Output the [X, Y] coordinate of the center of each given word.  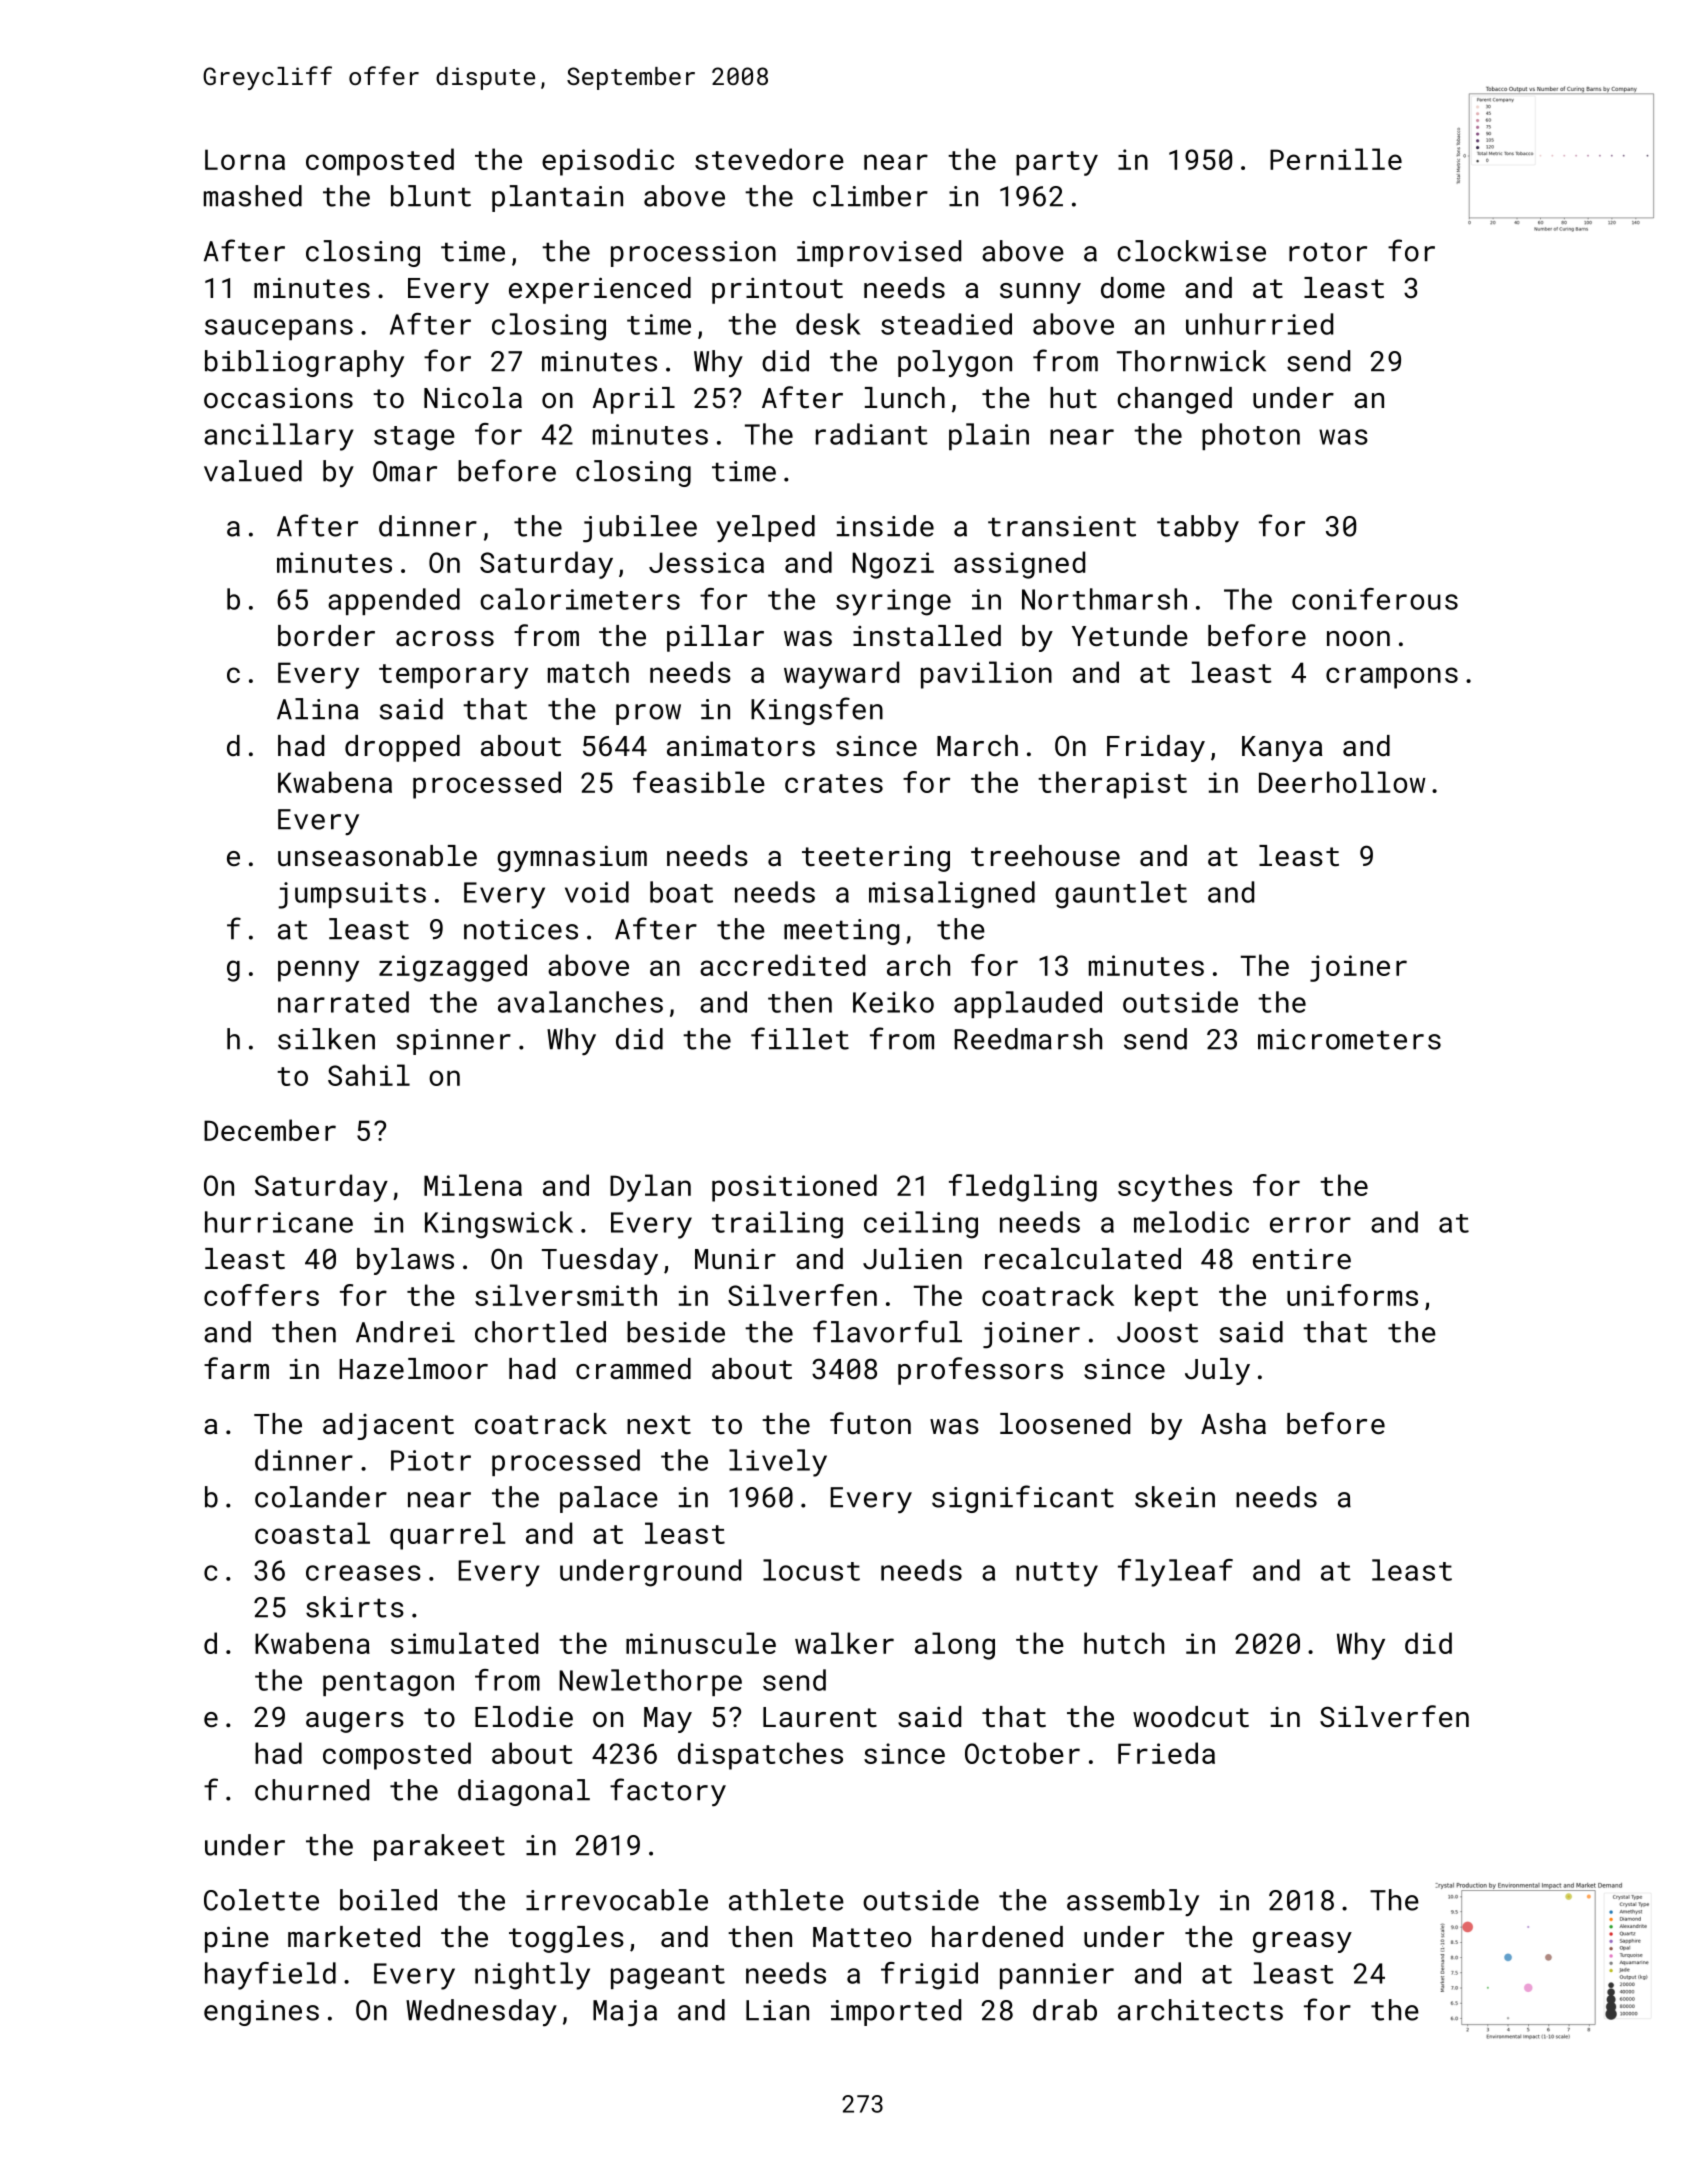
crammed [633, 1369]
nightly [532, 1976]
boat [681, 892]
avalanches [580, 1002]
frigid [929, 1976]
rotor [1328, 252]
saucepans [279, 329]
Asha [1233, 1424]
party [1057, 163]
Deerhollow [1342, 782]
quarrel [448, 1536]
